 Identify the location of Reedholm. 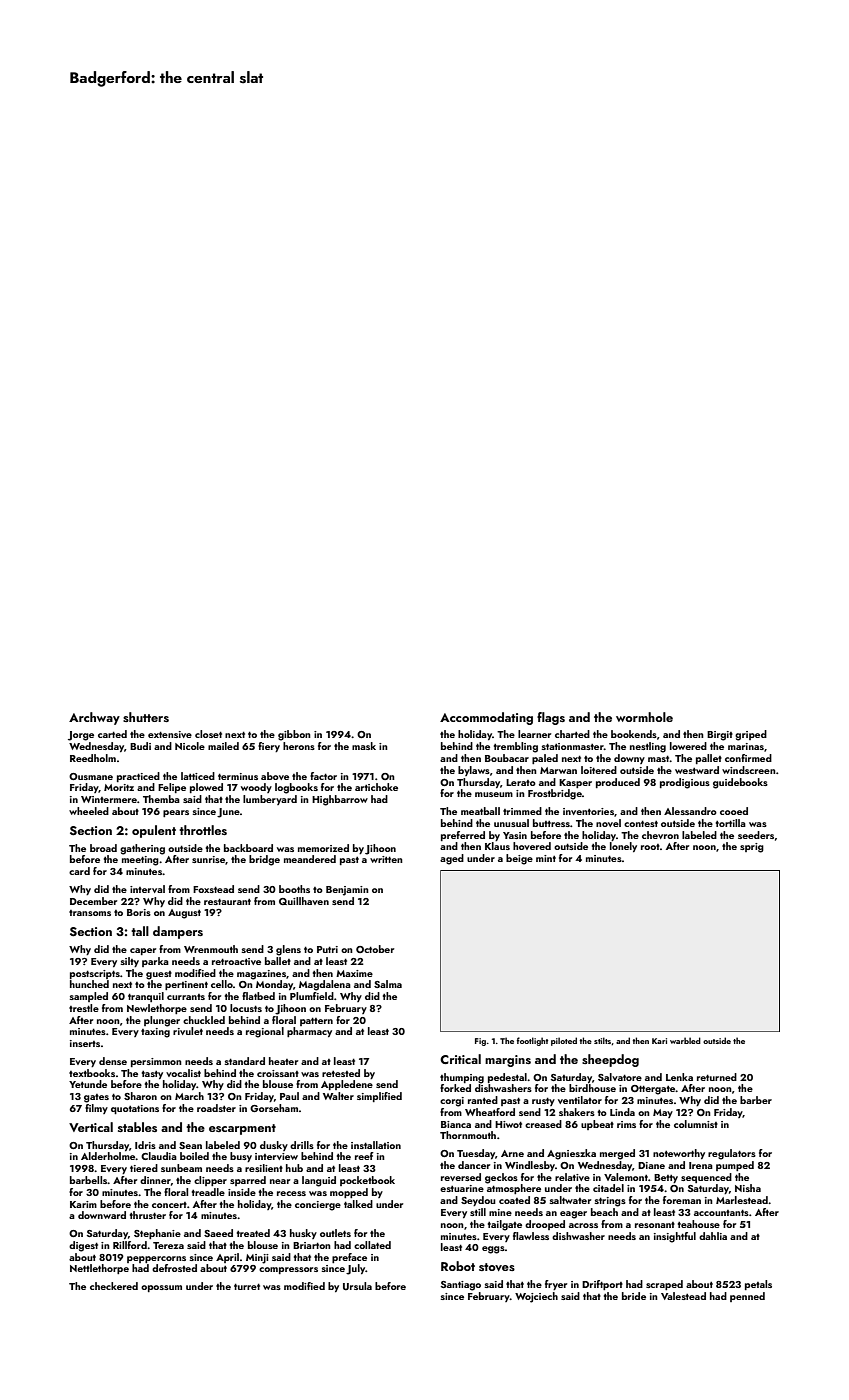
(93, 758).
